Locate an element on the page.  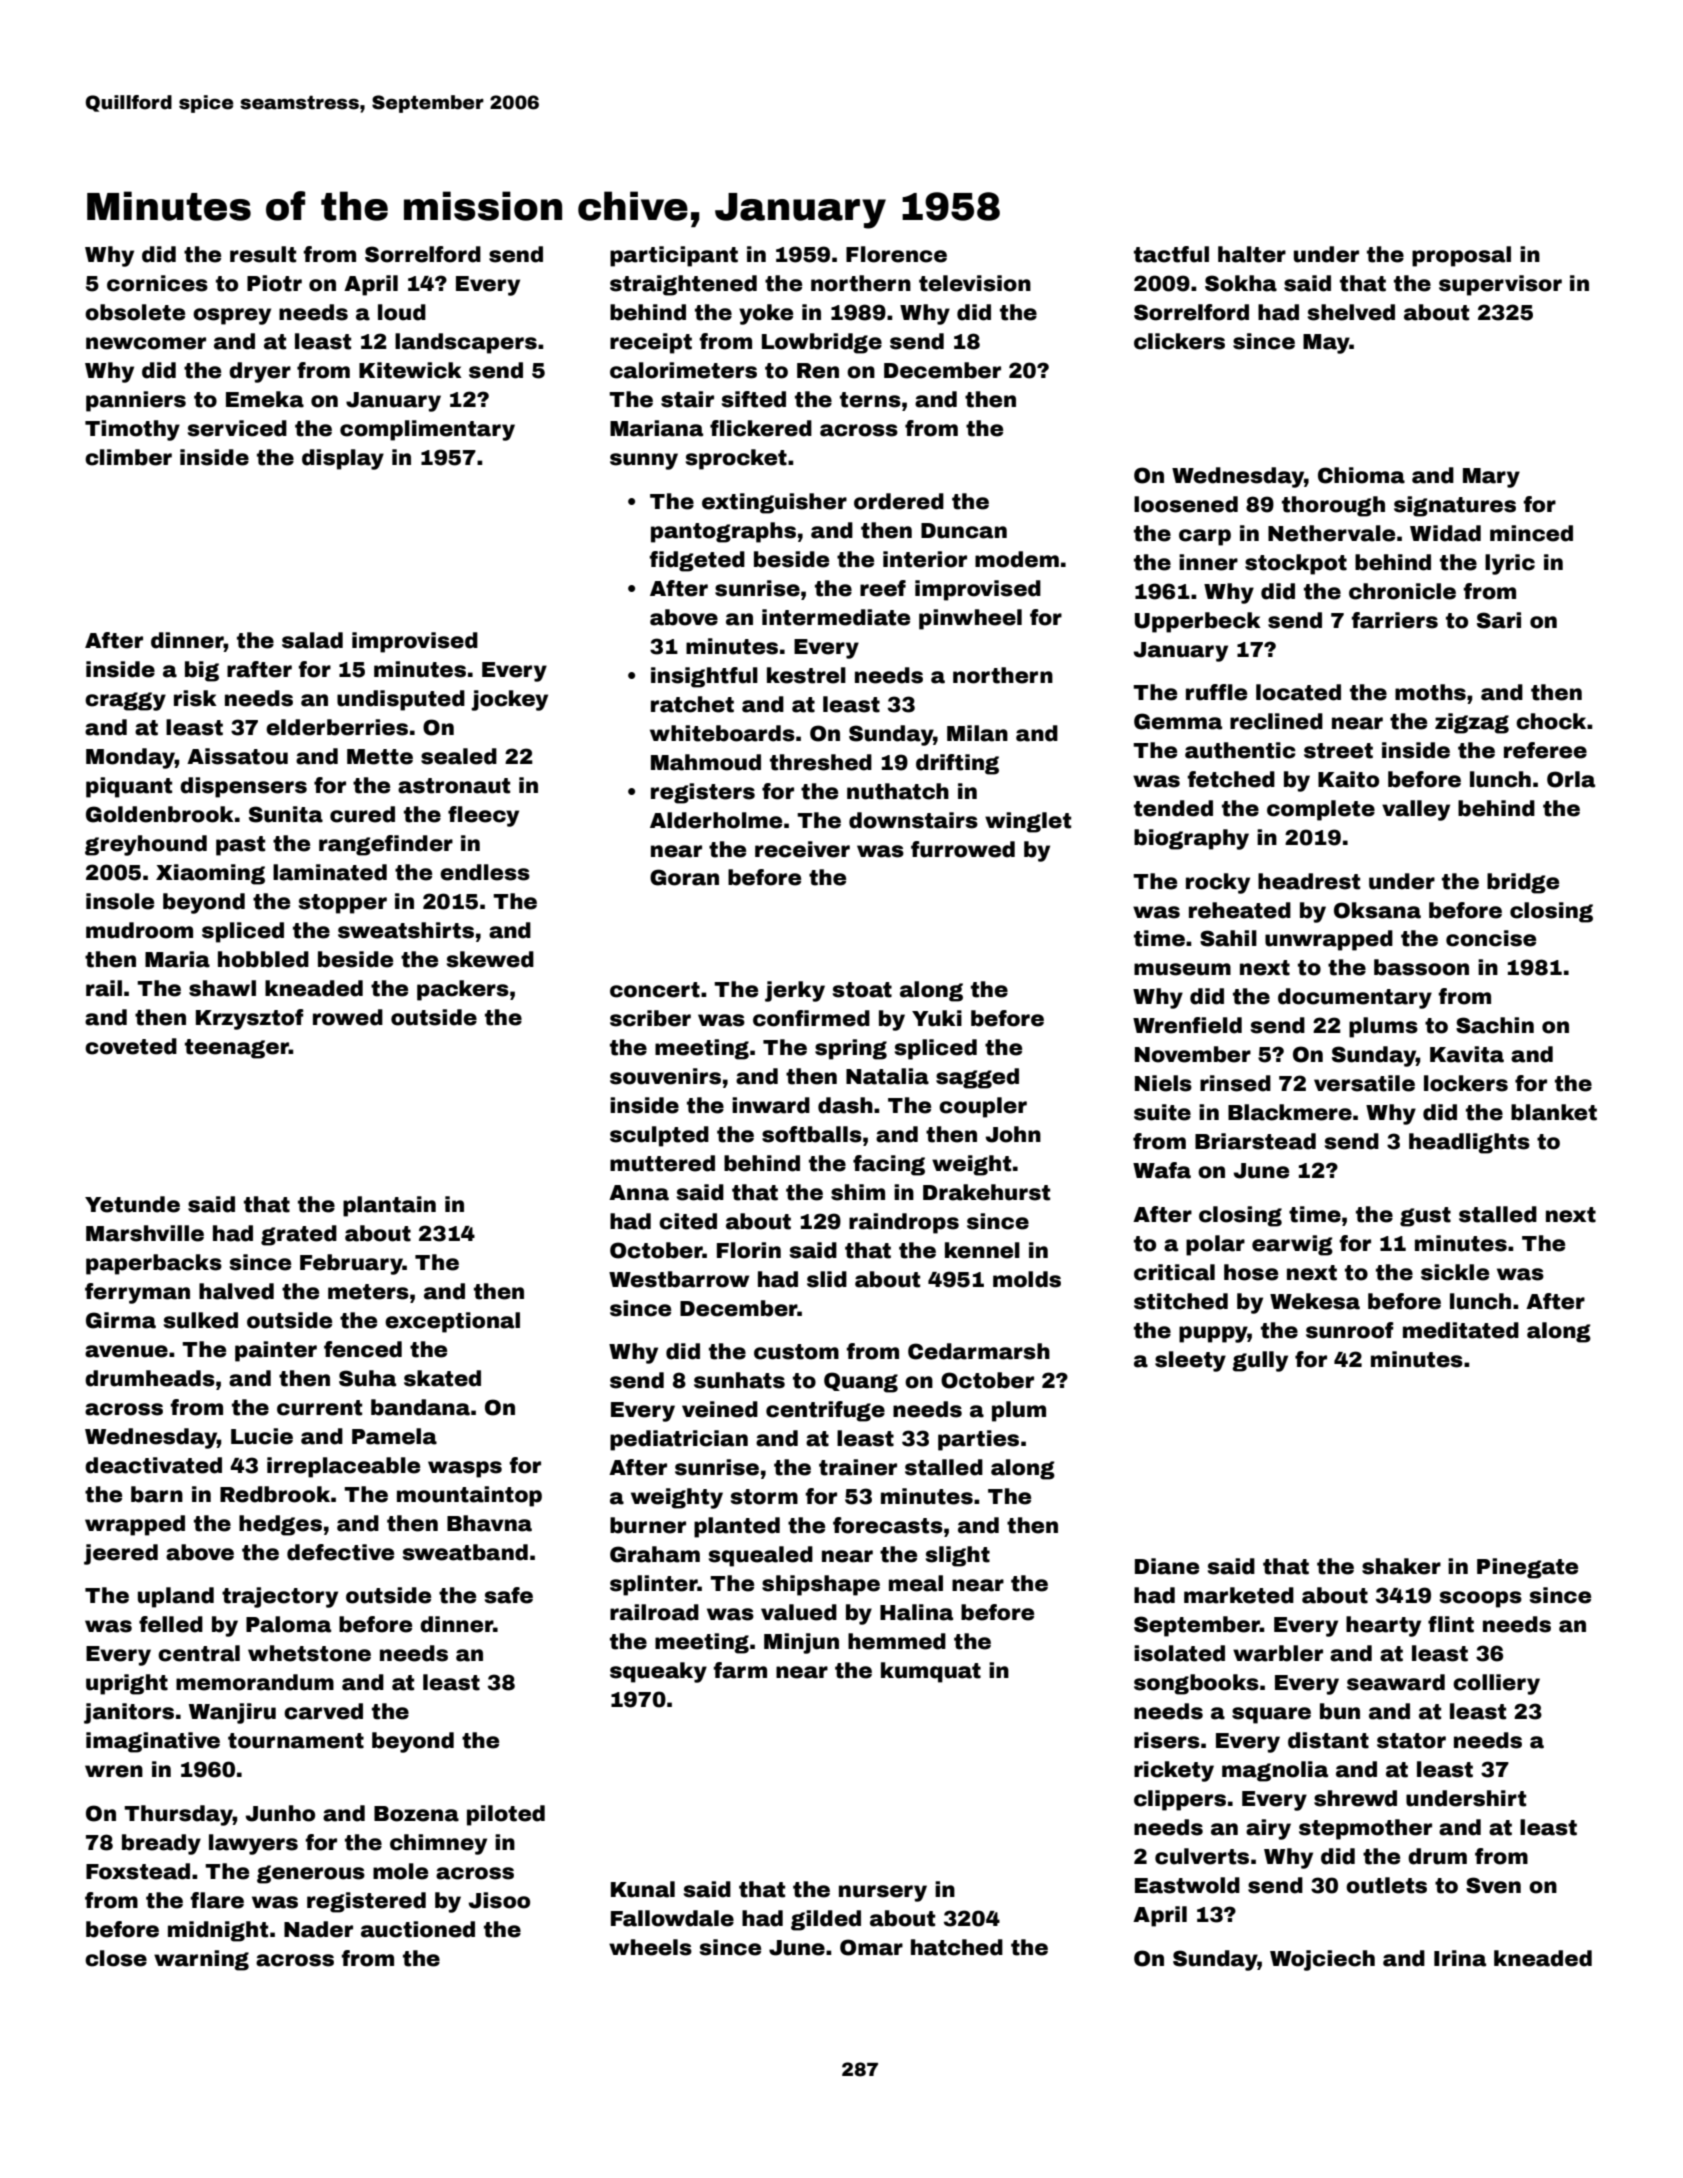
plantain is located at coordinates (389, 1206).
